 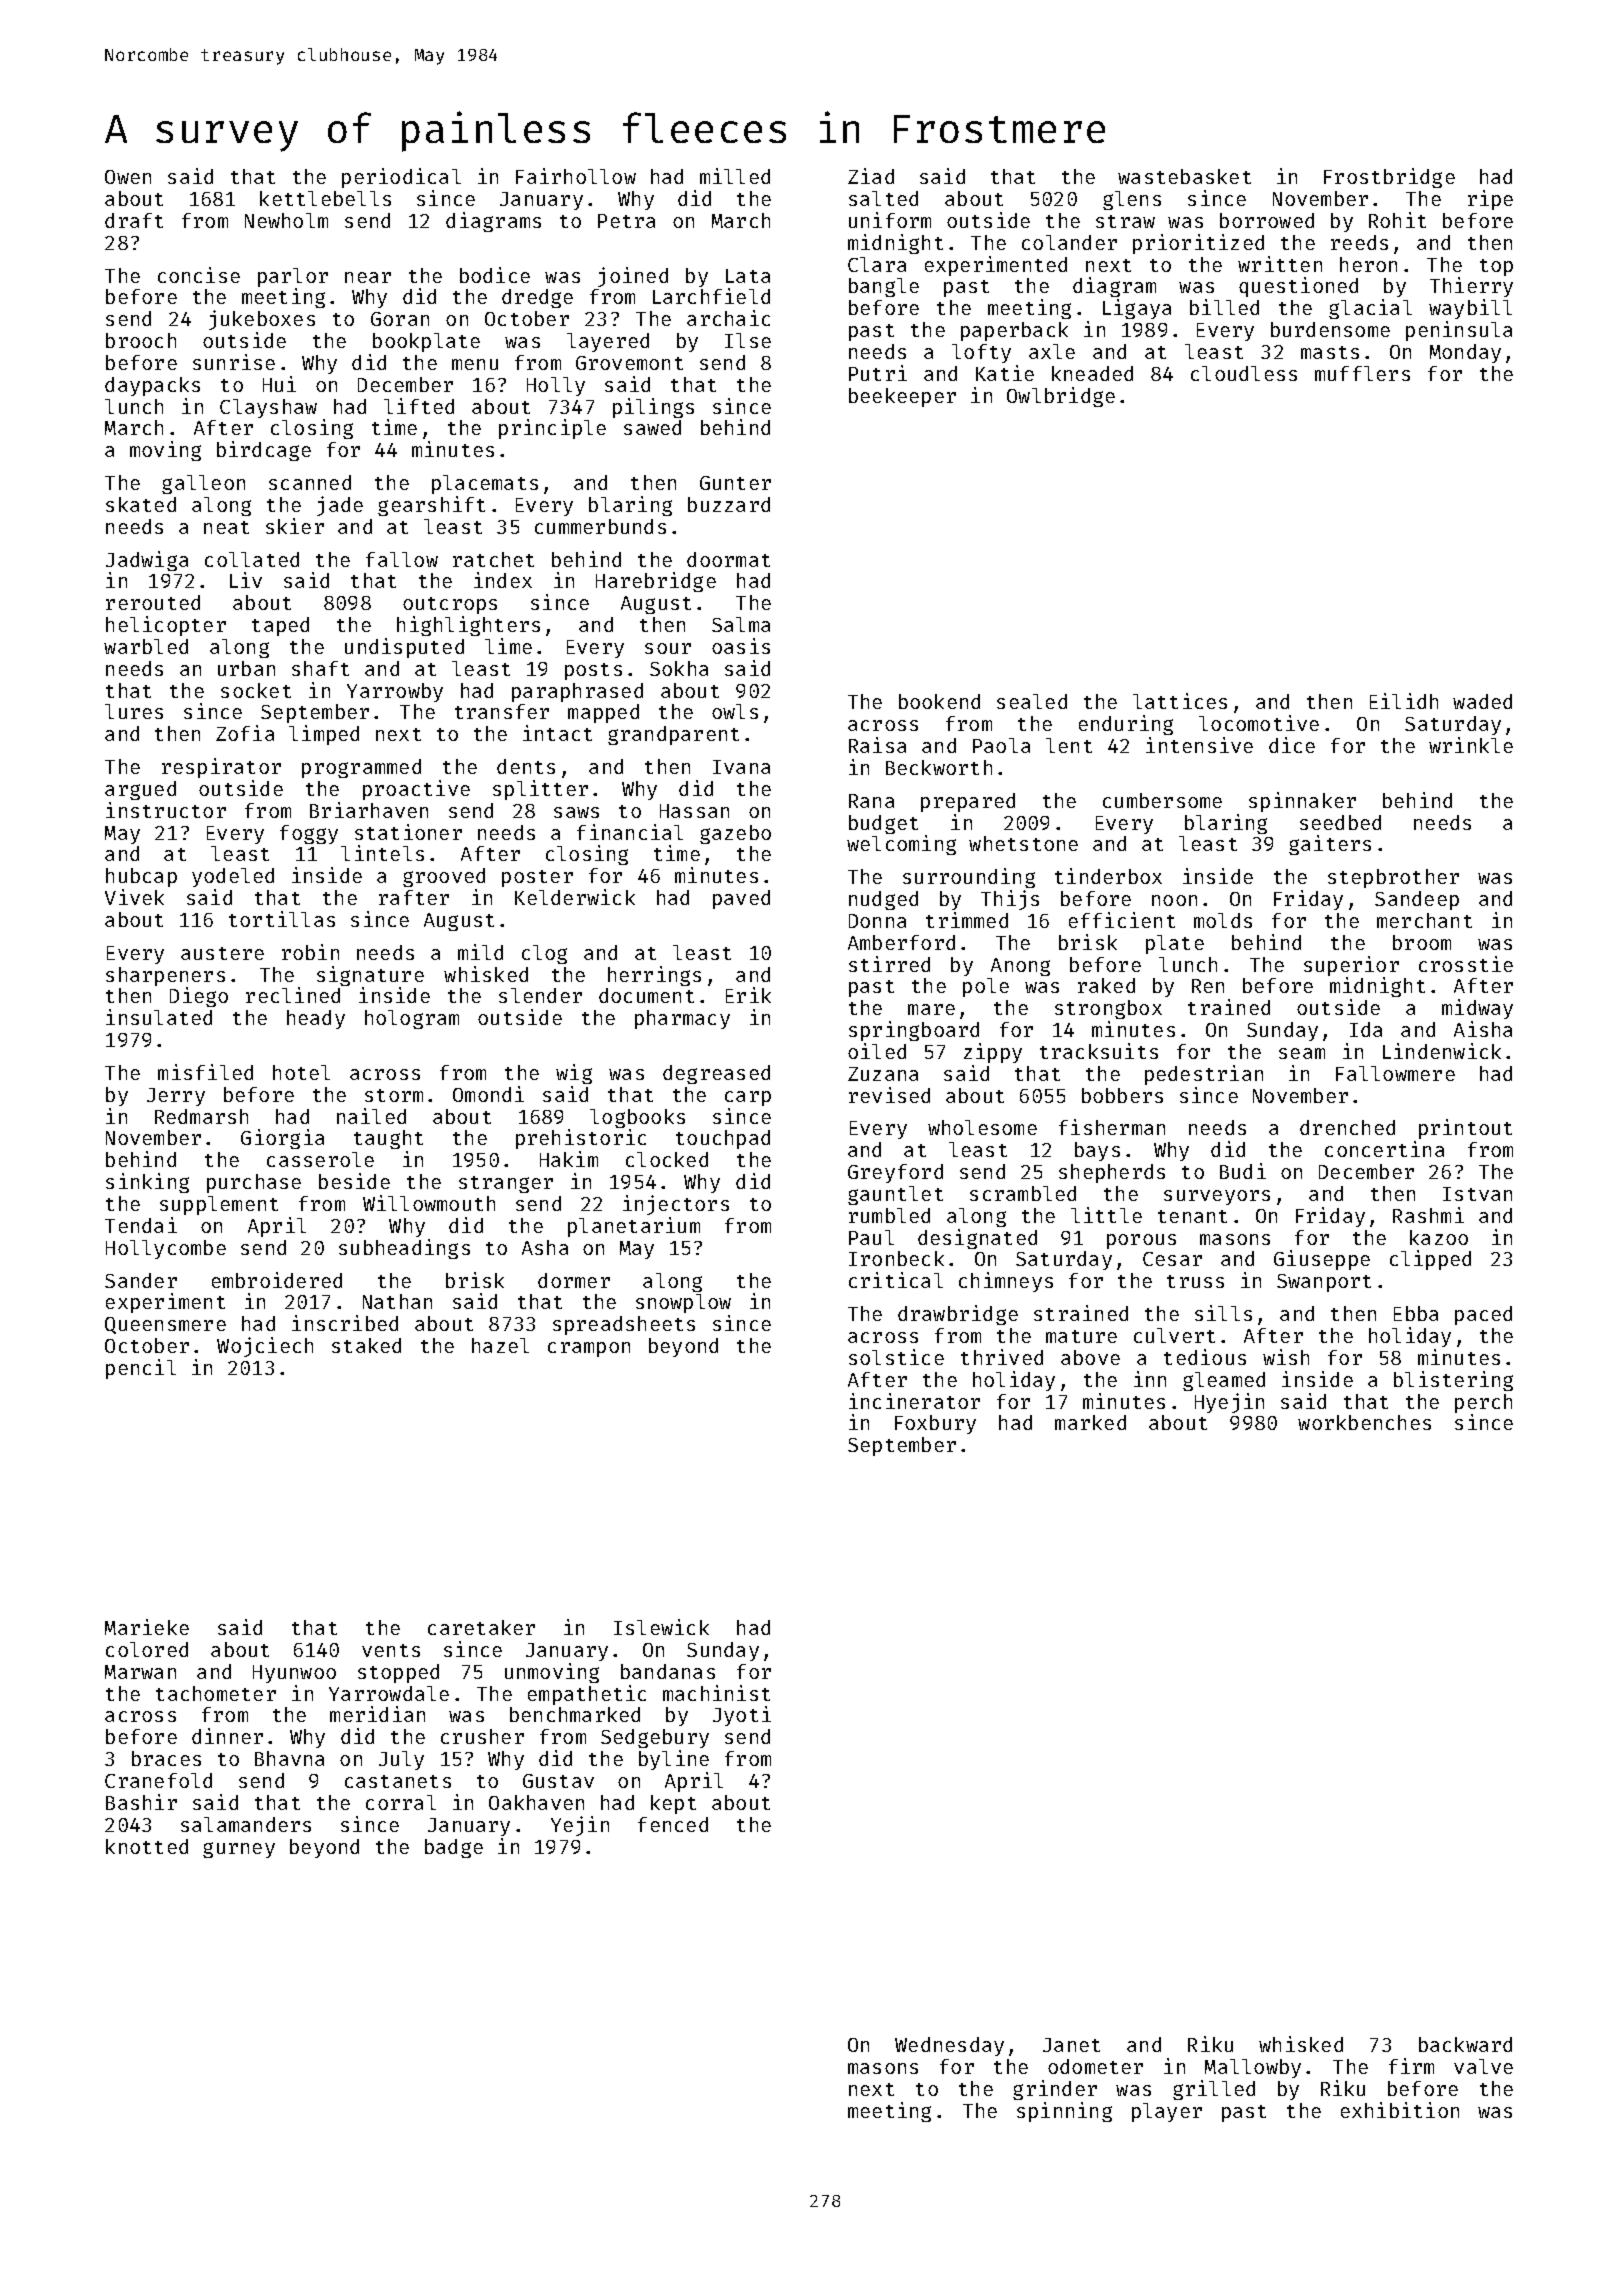 What do you see at coordinates (600, 526) in the page?
I see `cummerbunds` at bounding box center [600, 526].
